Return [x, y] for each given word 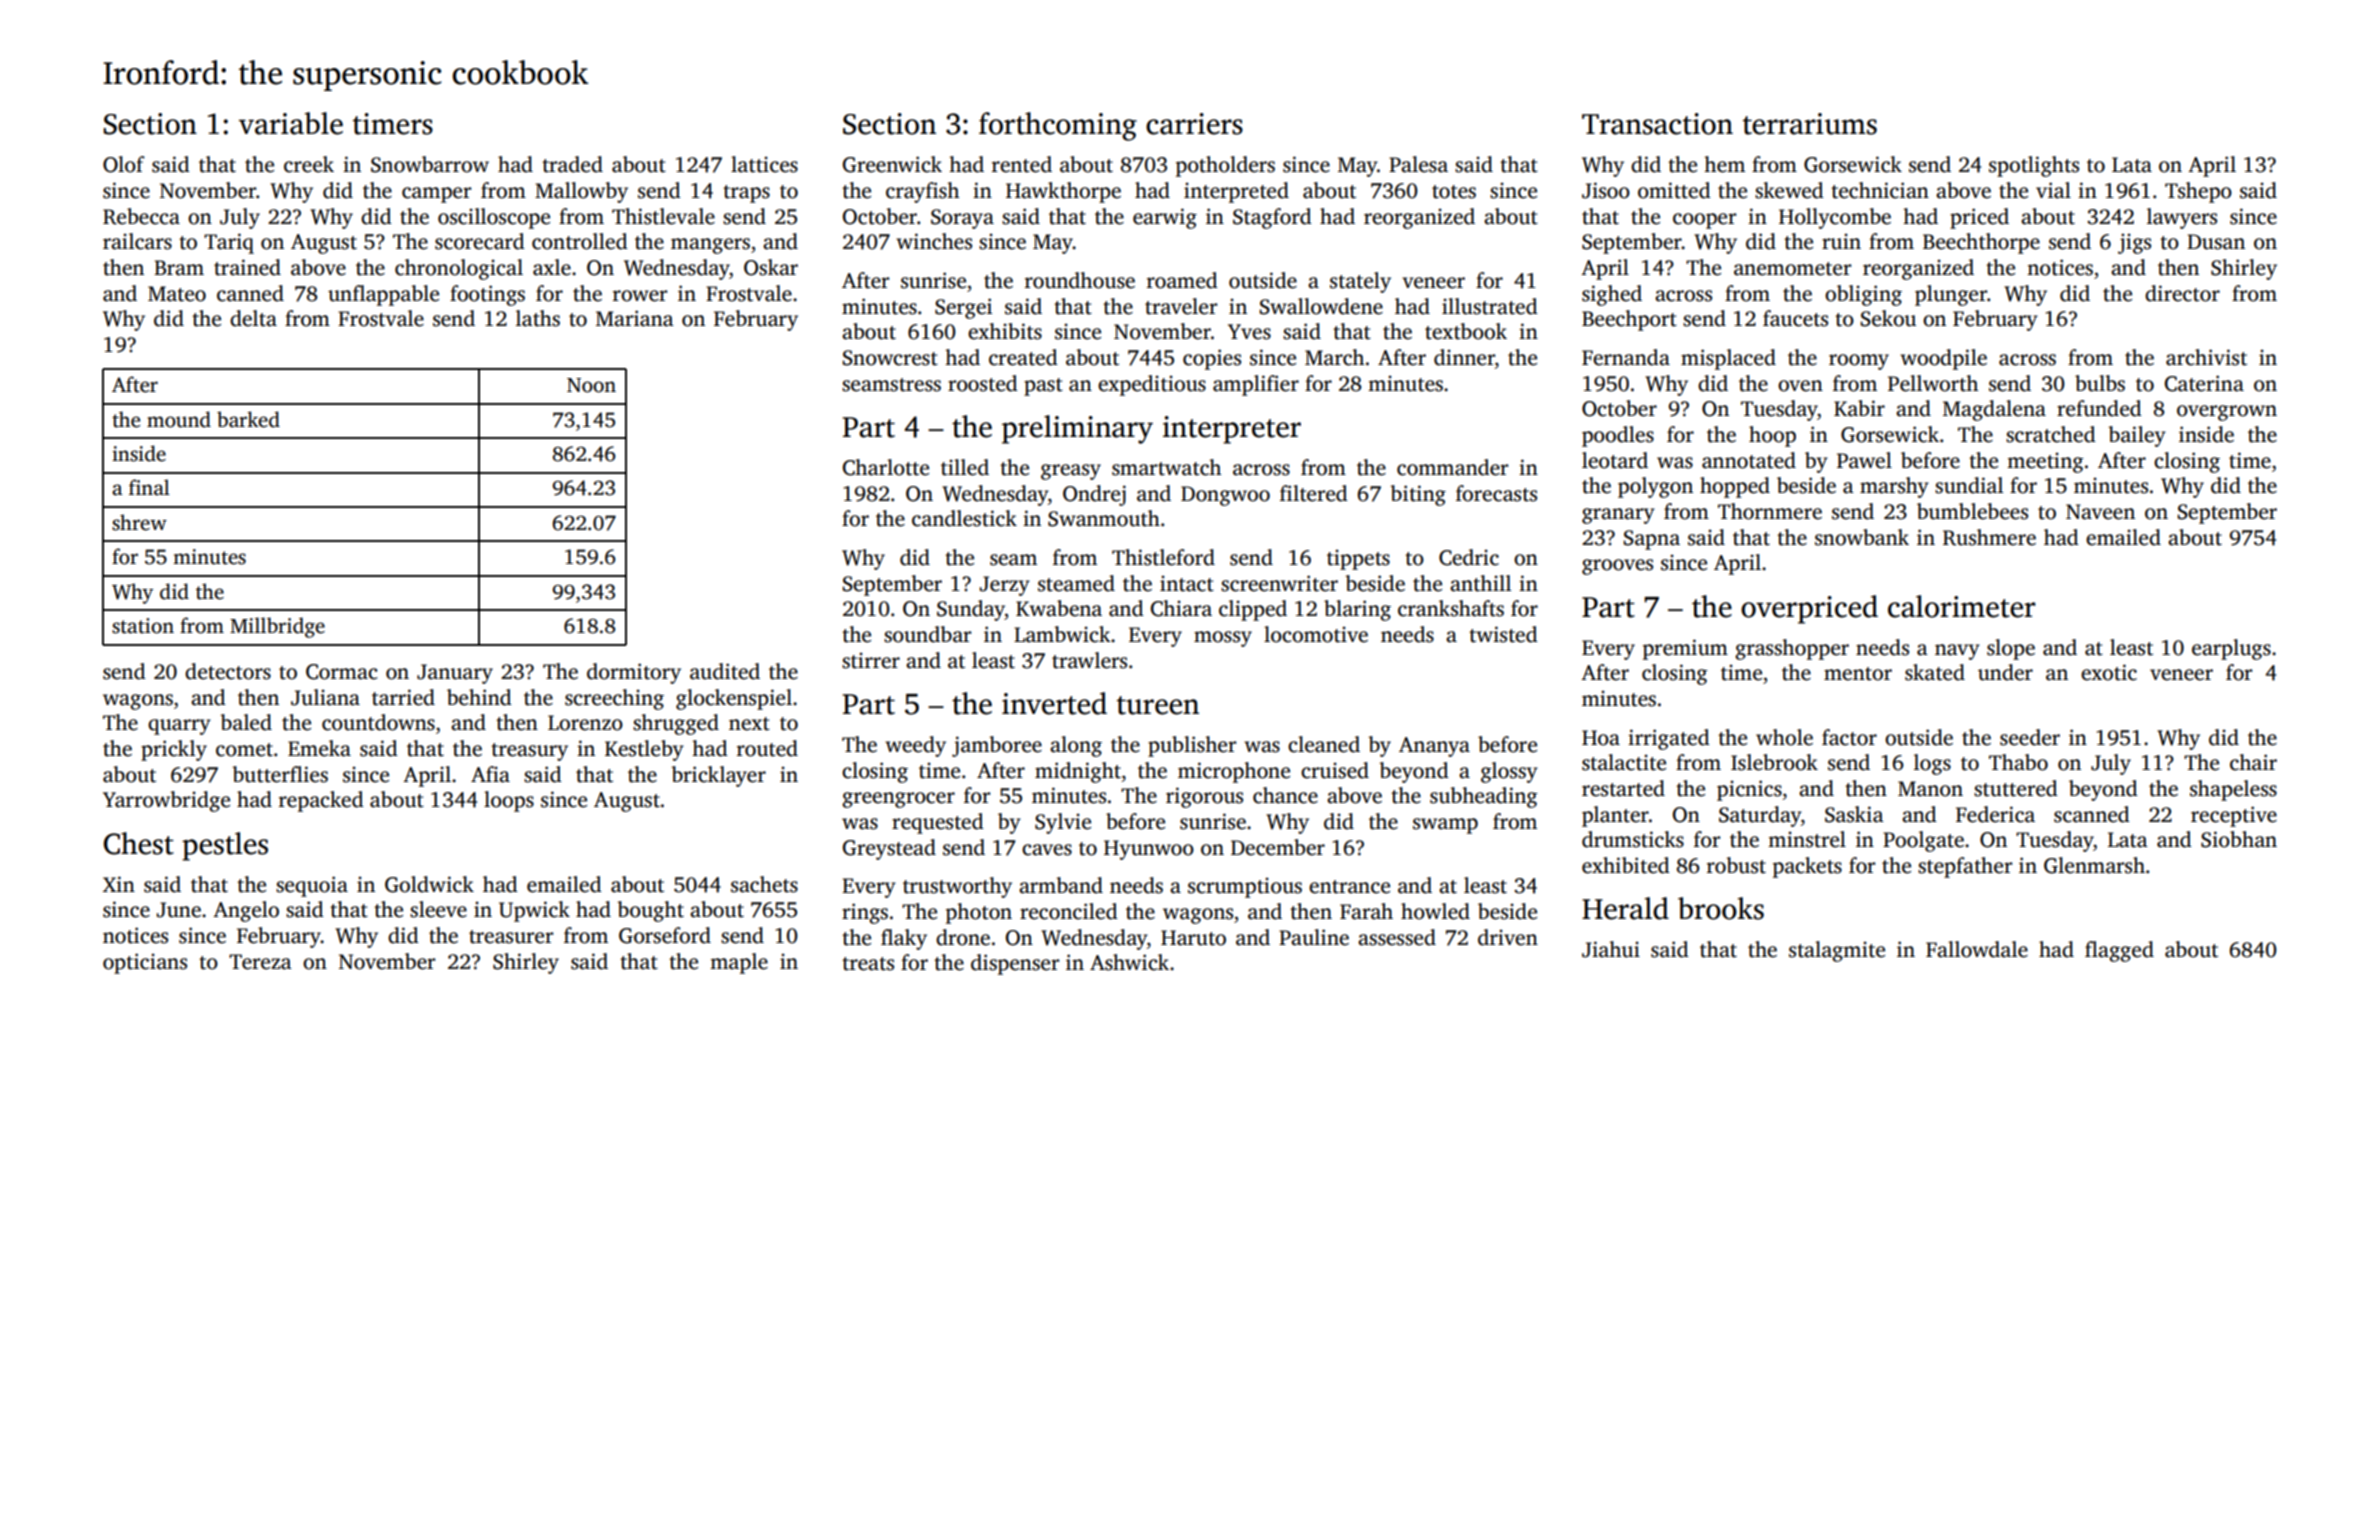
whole [1784, 737]
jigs [2134, 243]
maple [739, 963]
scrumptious [1245, 888]
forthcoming [1058, 126]
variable [291, 123]
